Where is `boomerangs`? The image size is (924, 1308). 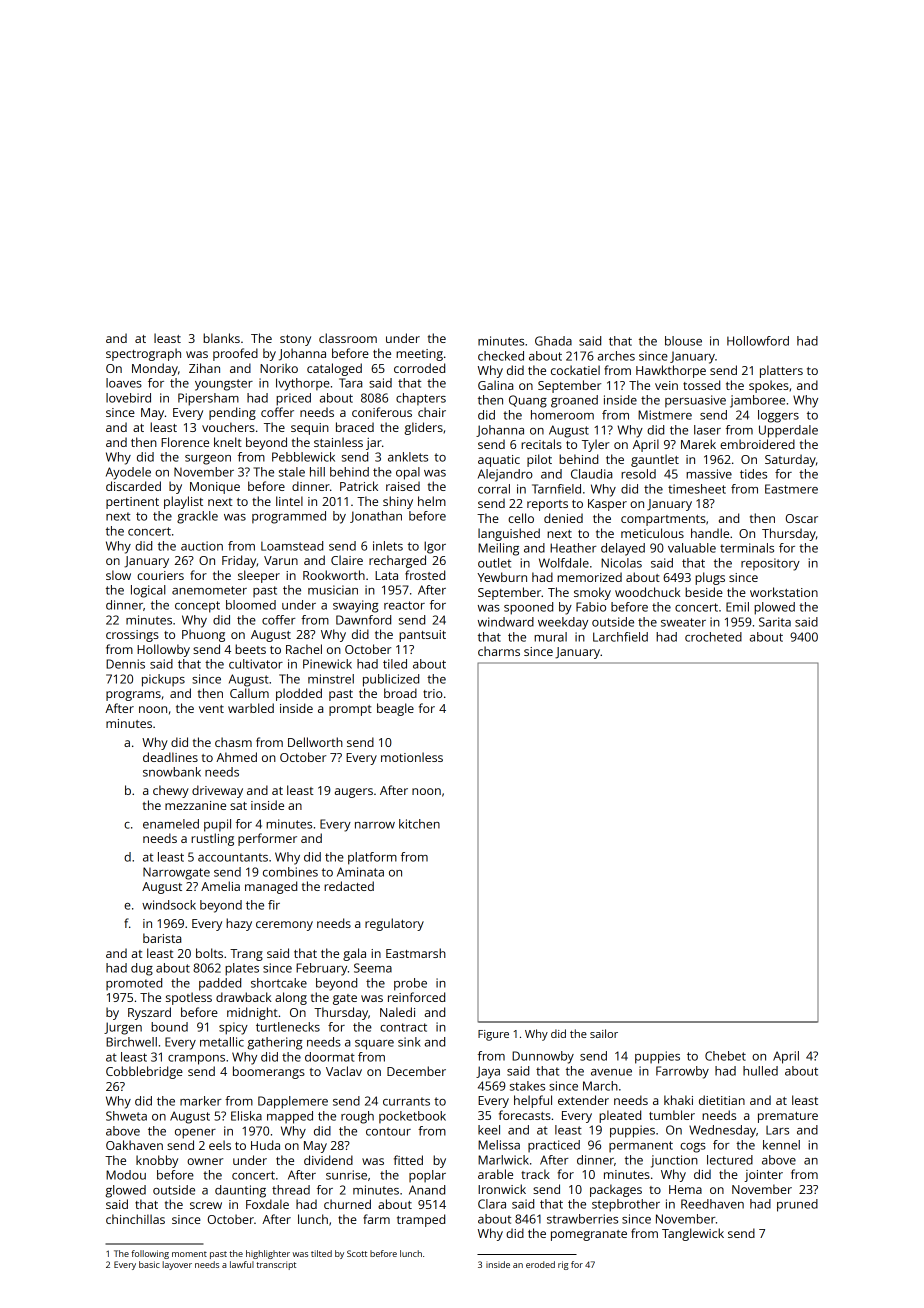
boomerangs is located at coordinates (269, 1072).
